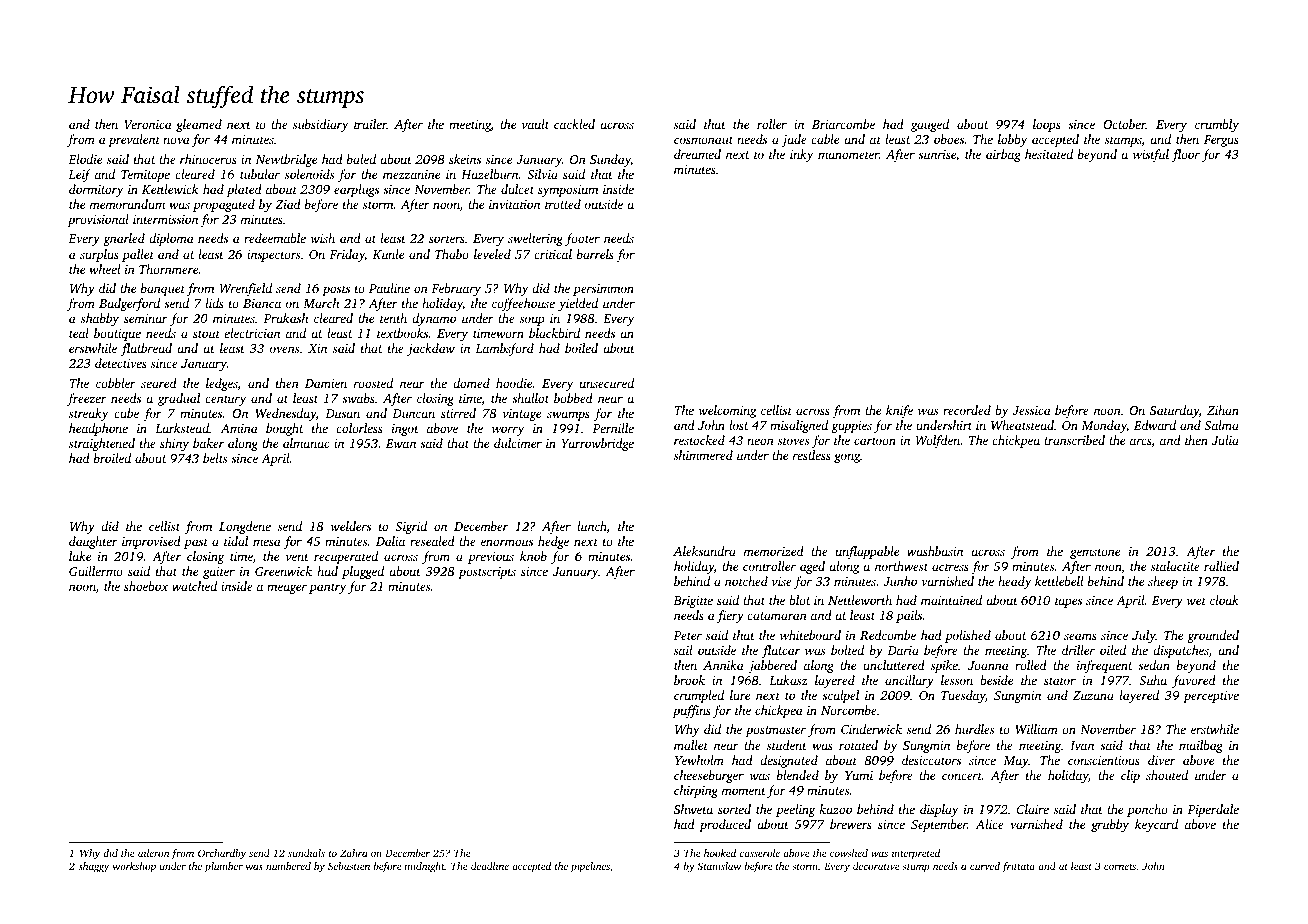  What do you see at coordinates (582, 239) in the screenshot?
I see `footer` at bounding box center [582, 239].
